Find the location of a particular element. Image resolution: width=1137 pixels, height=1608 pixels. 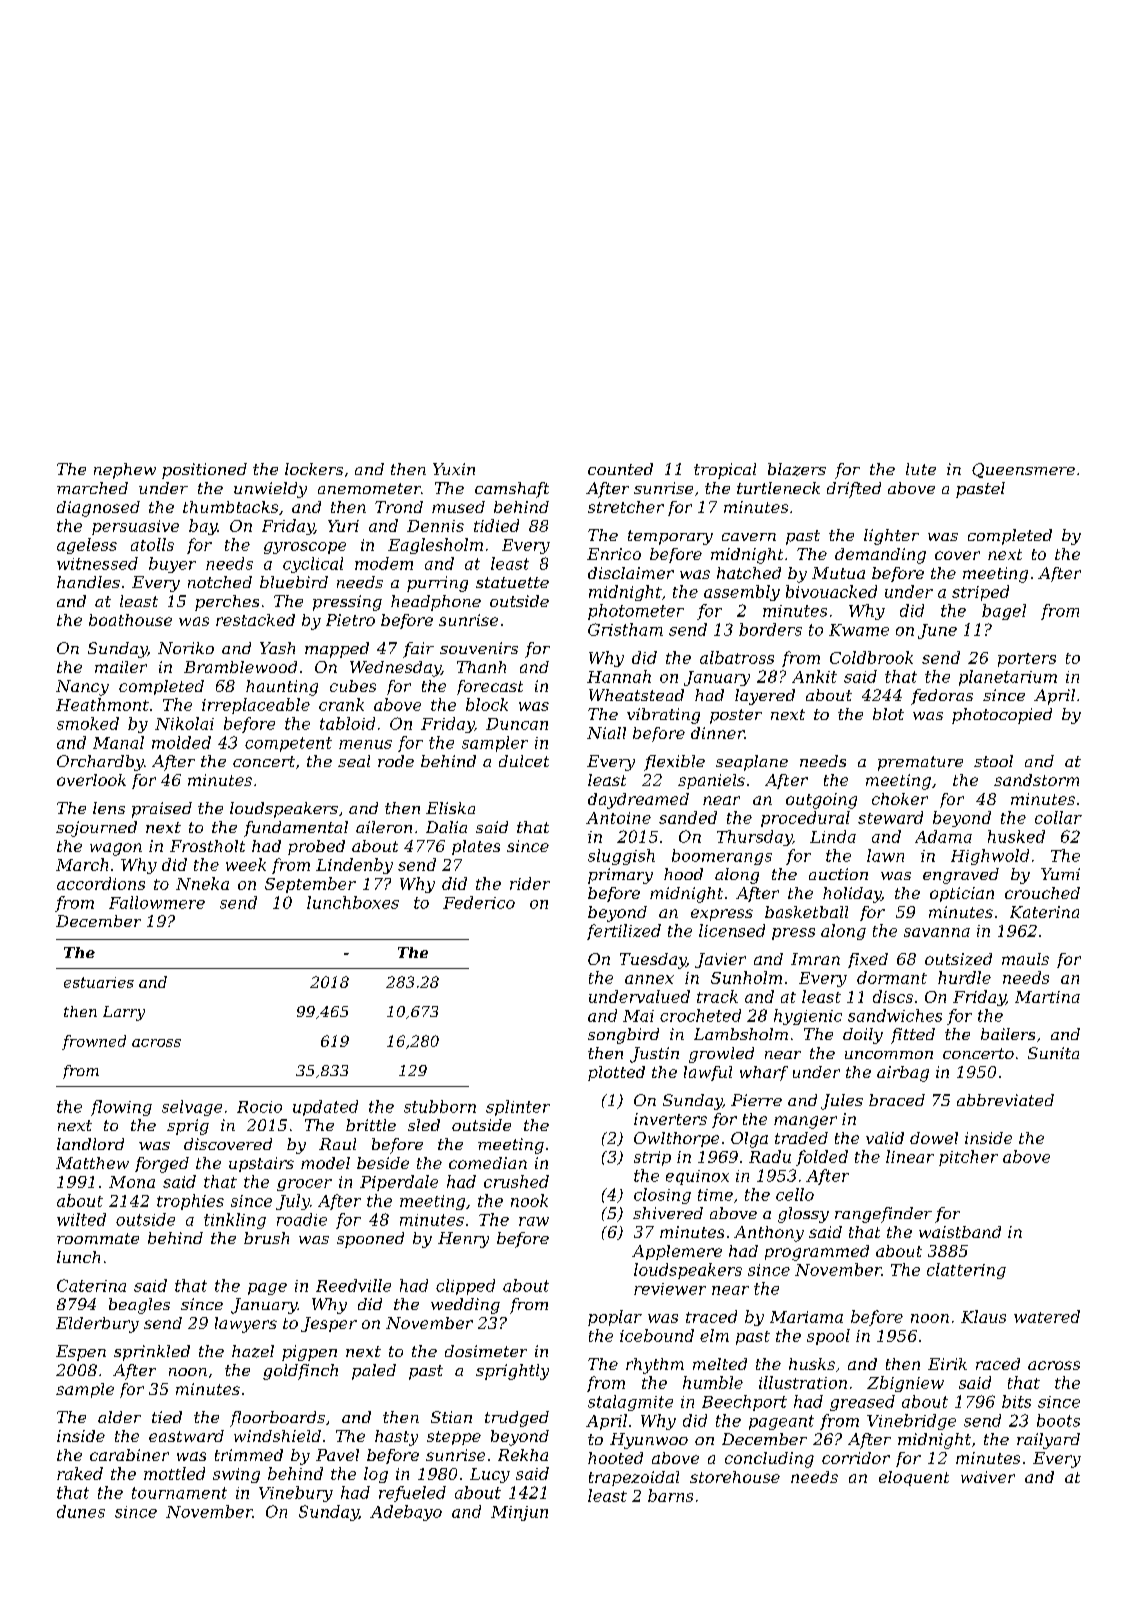

Fallowmere is located at coordinates (157, 902).
